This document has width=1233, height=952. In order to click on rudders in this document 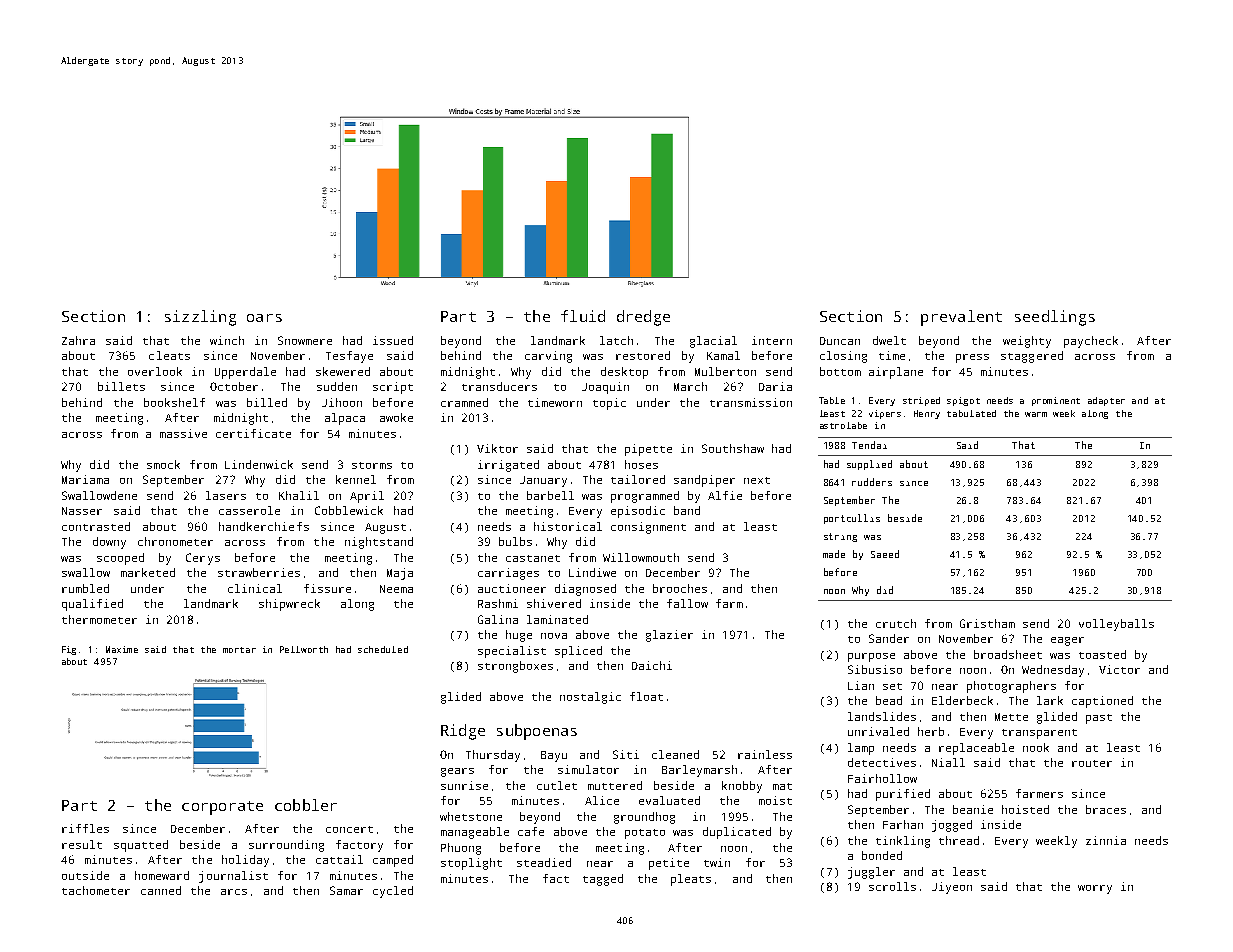, I will do `click(872, 482)`.
